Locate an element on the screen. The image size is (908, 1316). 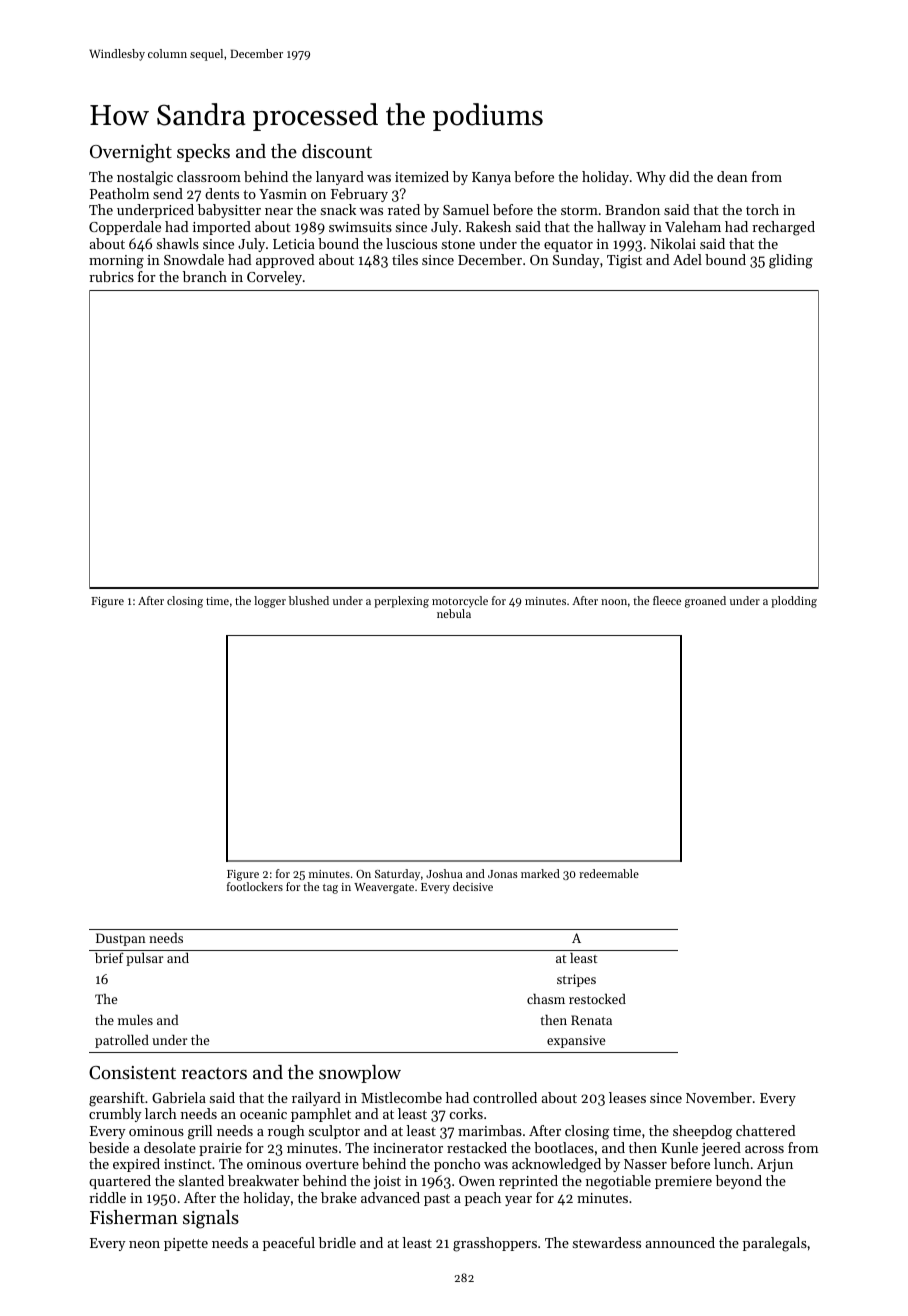
pipette is located at coordinates (186, 1244).
